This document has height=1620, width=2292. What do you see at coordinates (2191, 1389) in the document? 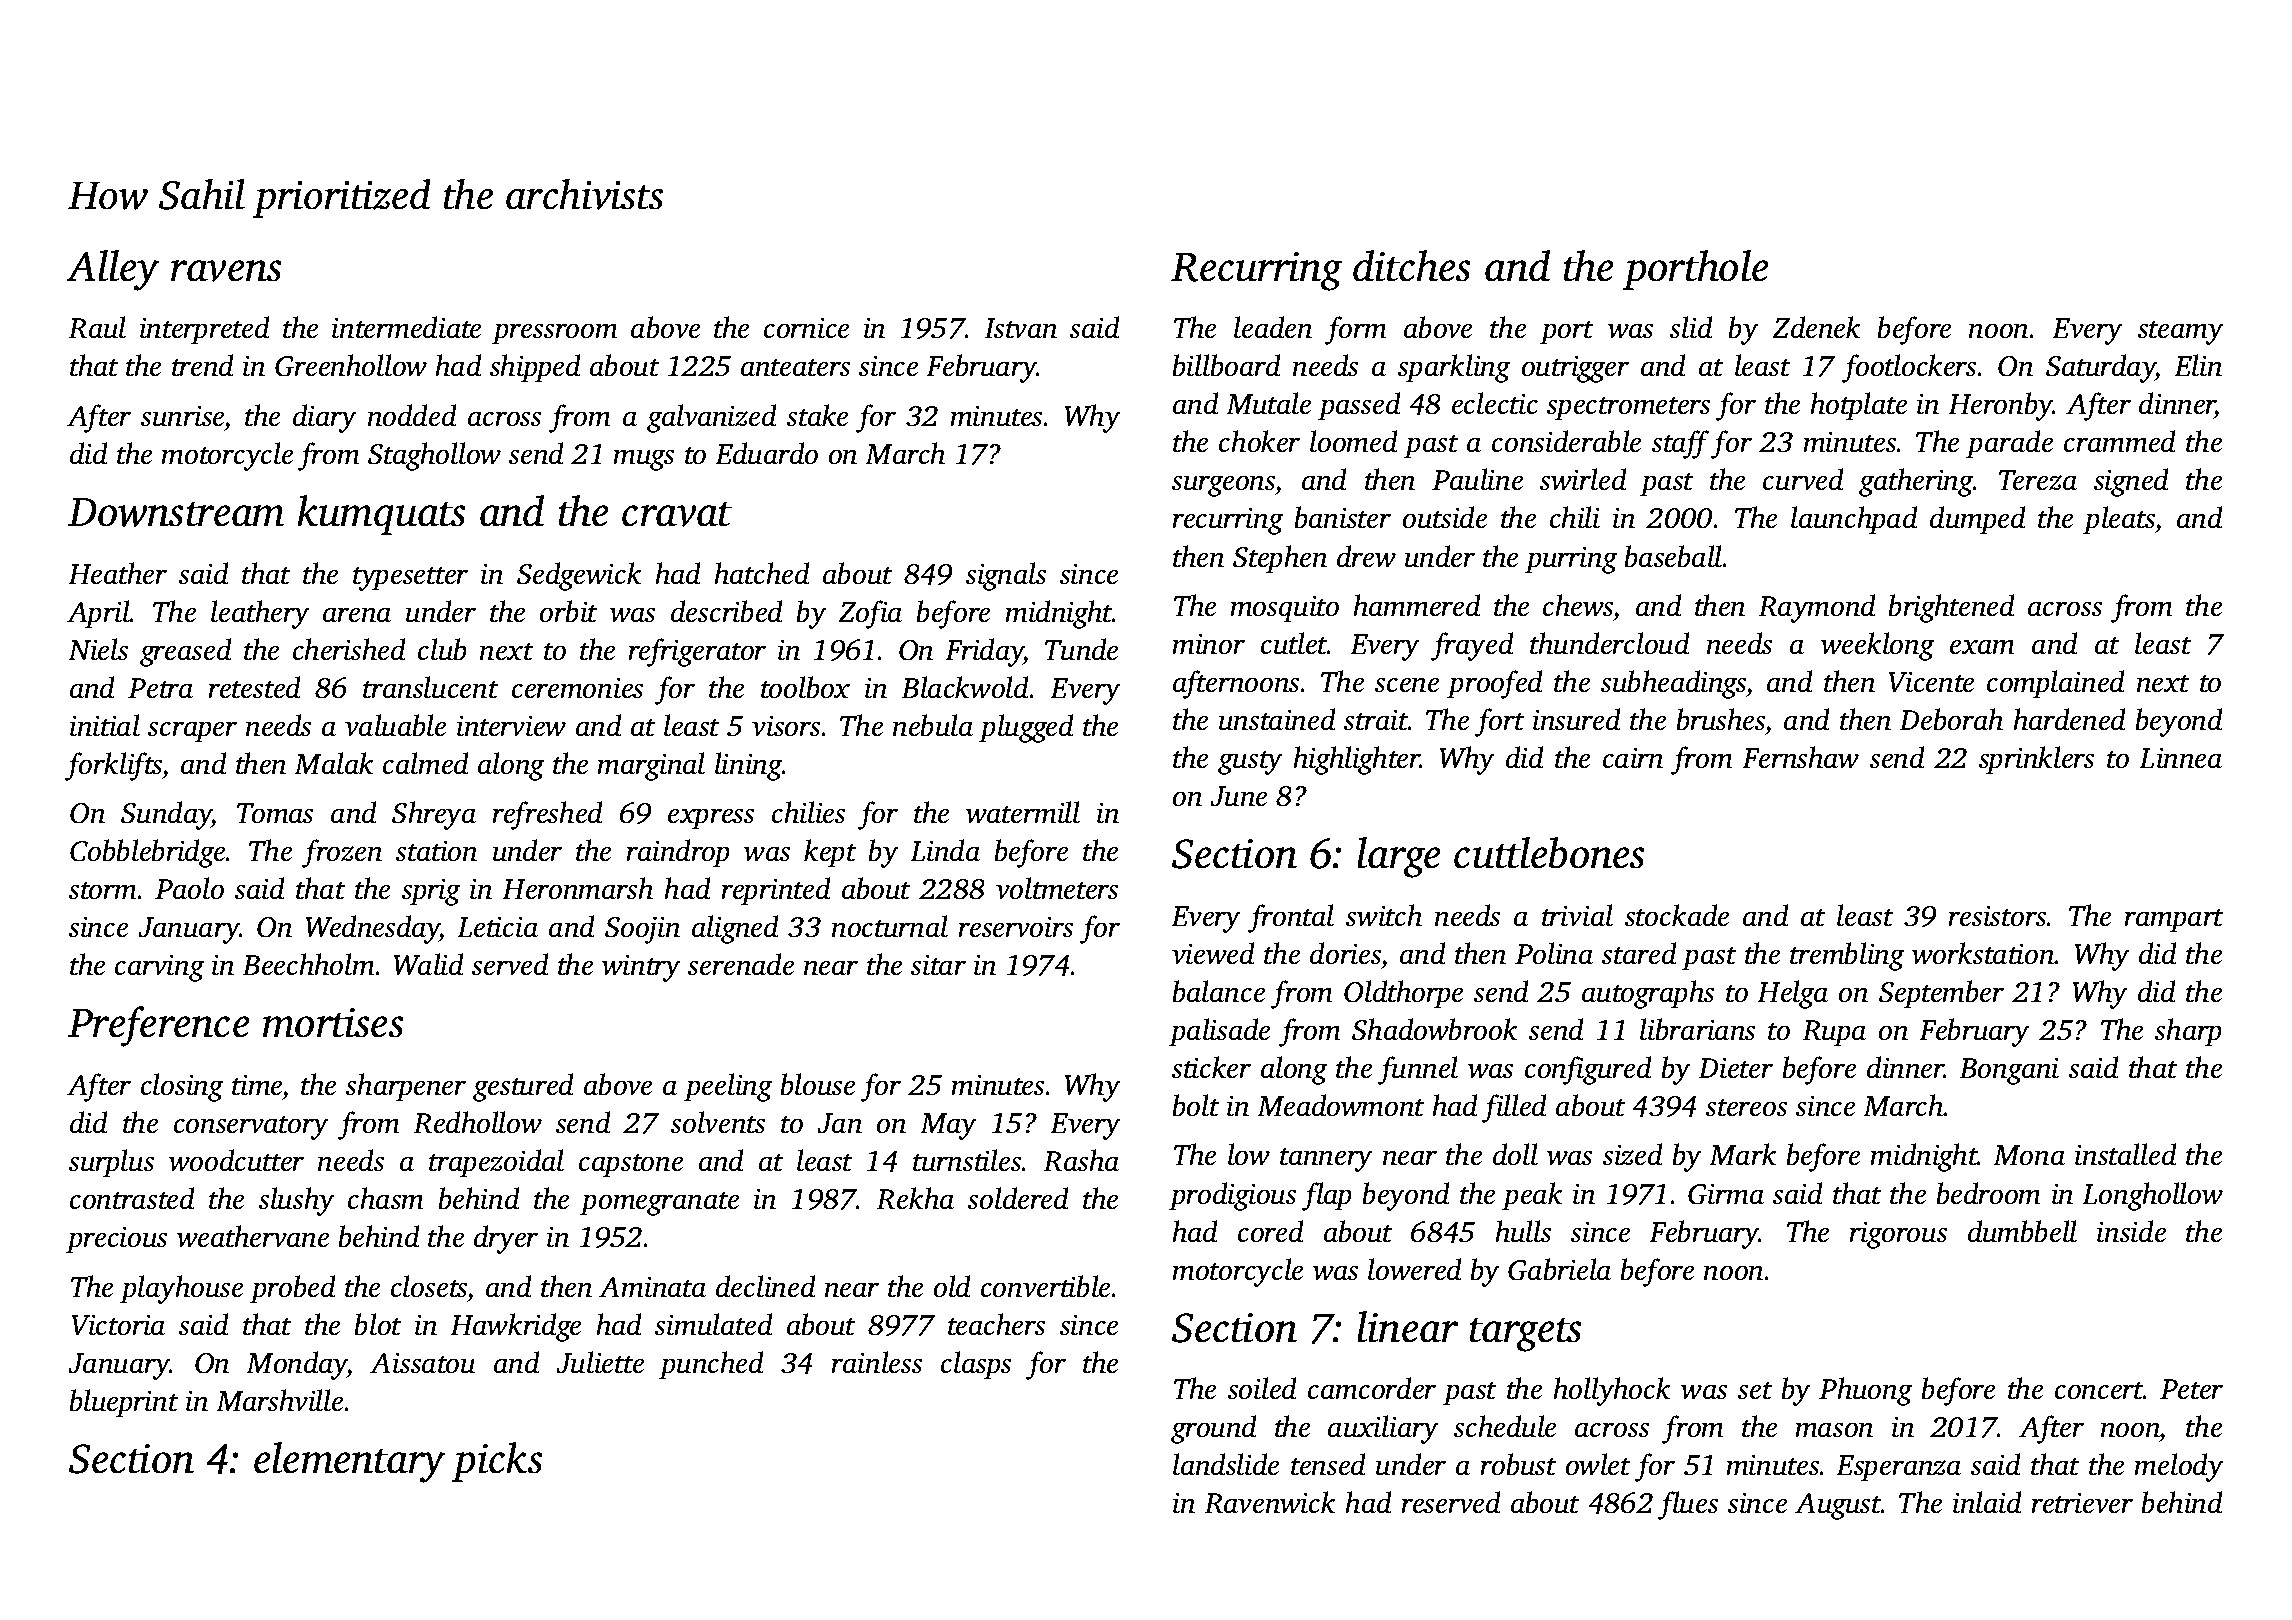
I see `Peter` at bounding box center [2191, 1389].
